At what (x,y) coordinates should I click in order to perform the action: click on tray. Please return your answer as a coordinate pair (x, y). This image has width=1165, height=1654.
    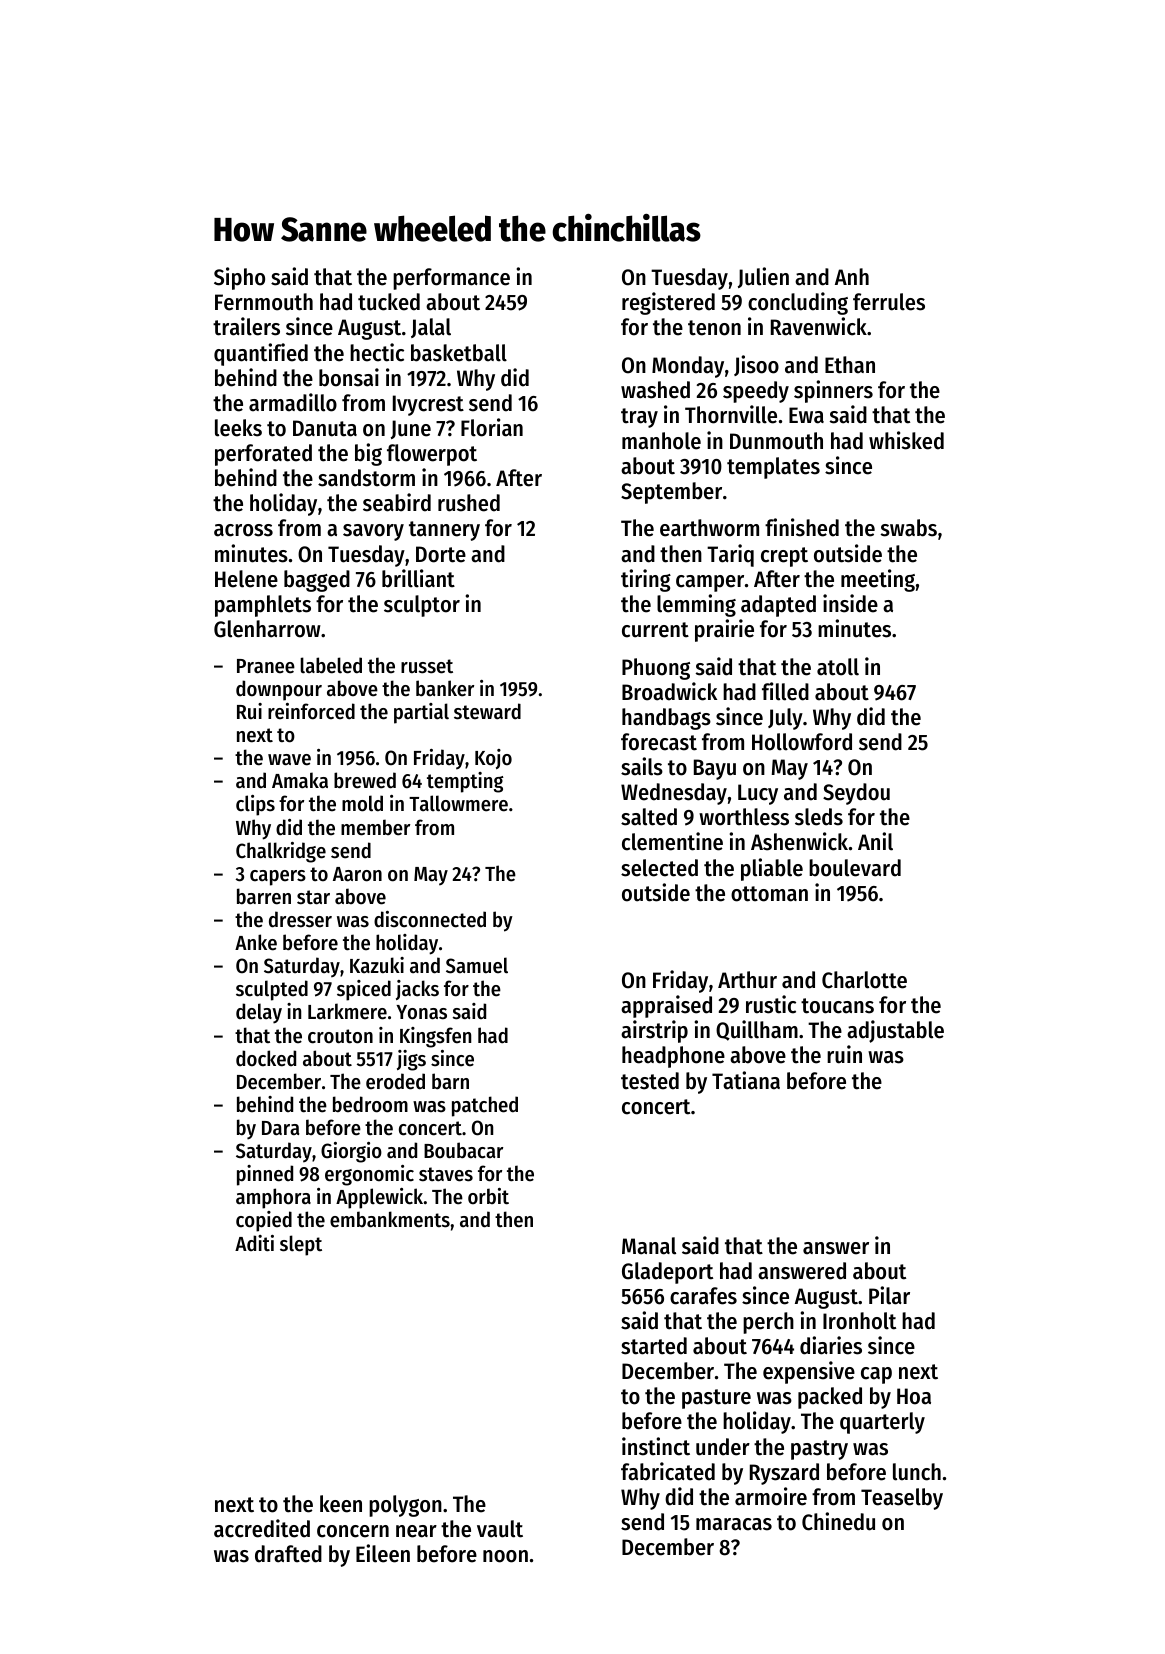
    Looking at the image, I should click on (639, 418).
